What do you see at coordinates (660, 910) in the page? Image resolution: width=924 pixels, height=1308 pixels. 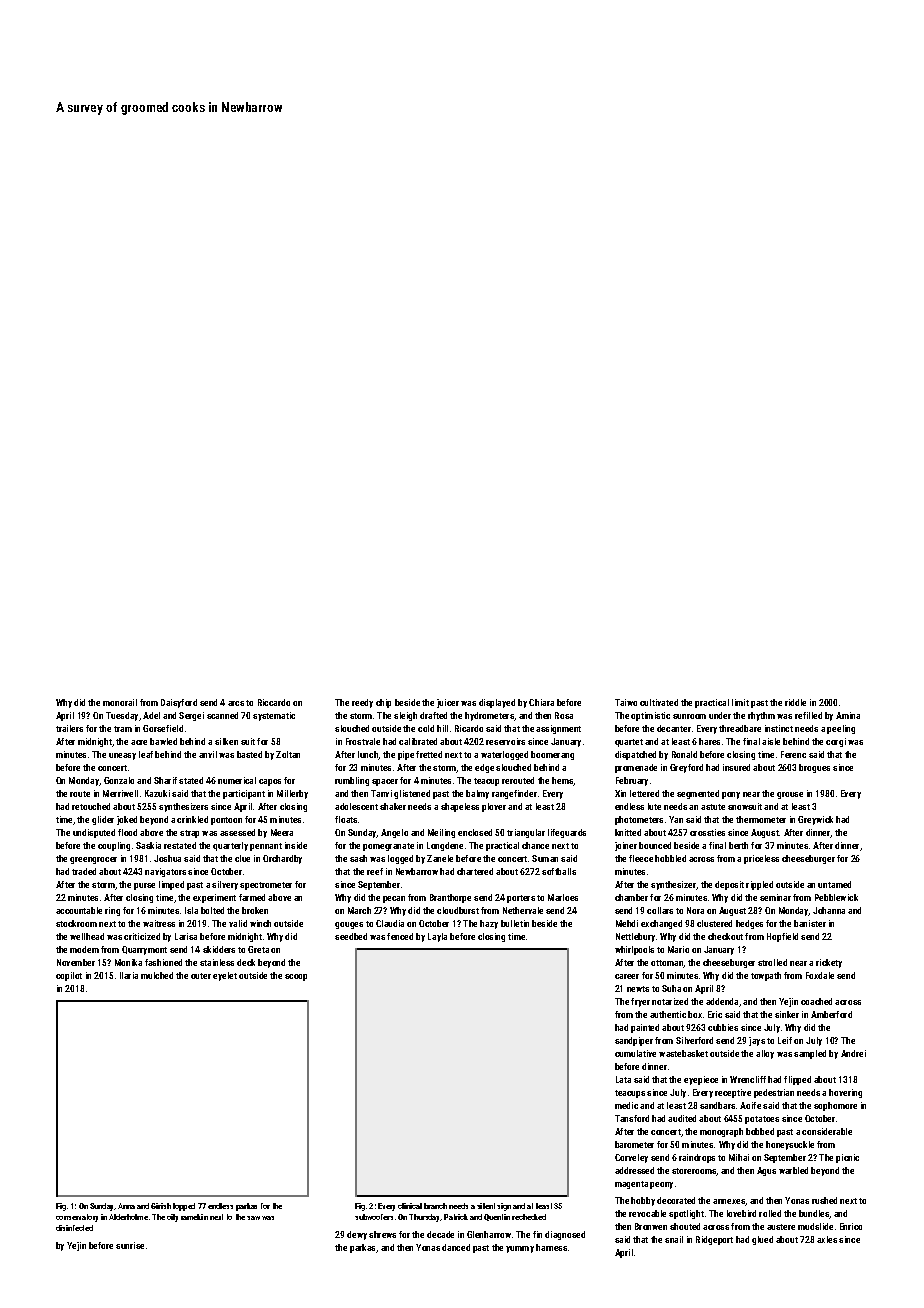 I see `collars` at bounding box center [660, 910].
